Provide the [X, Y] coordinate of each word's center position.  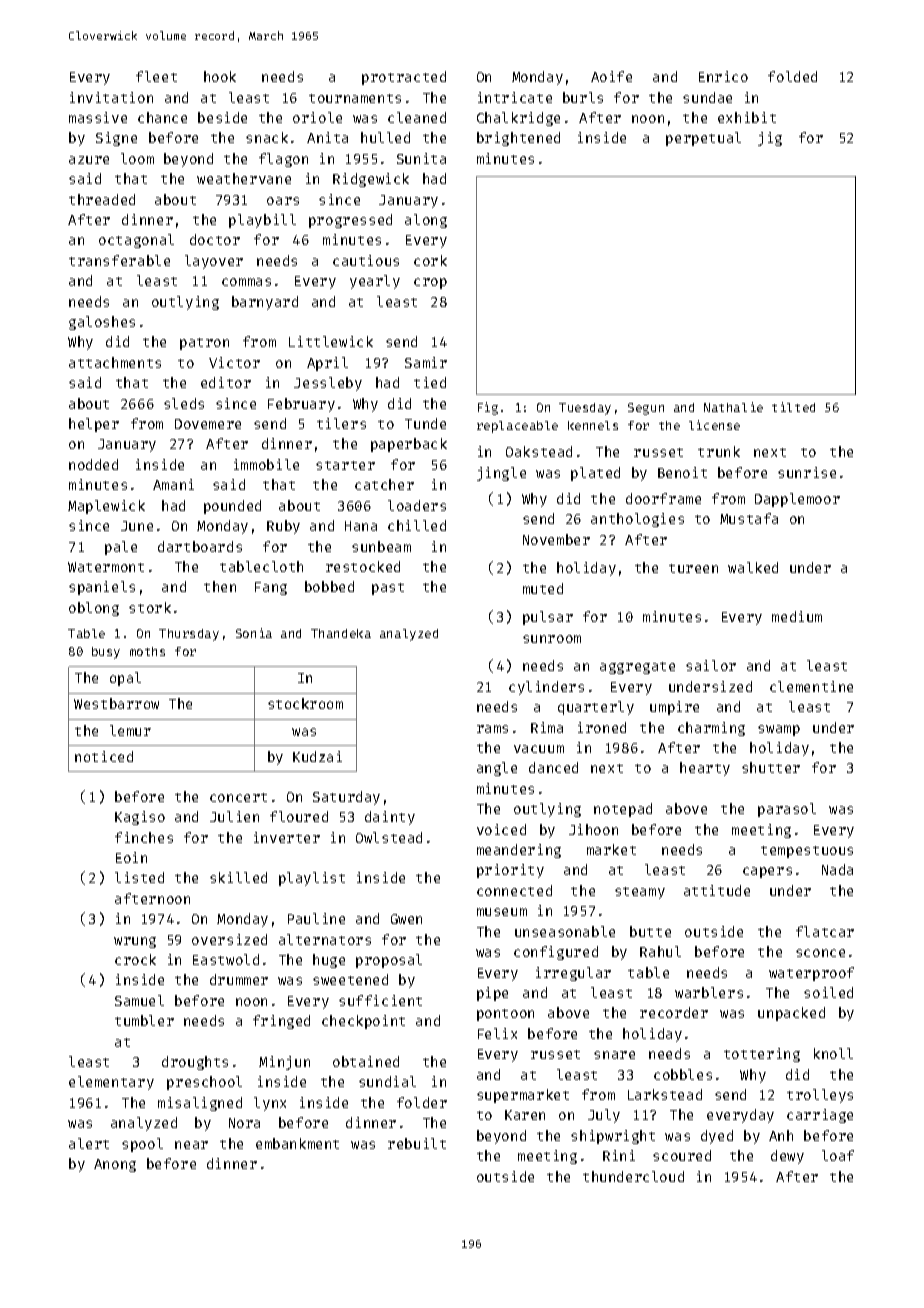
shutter [771, 767]
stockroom [305, 703]
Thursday [189, 635]
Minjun [284, 1063]
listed [139, 877]
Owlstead [389, 837]
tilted [793, 407]
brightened [518, 139]
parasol [787, 810]
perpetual [703, 139]
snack [267, 137]
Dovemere [208, 424]
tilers [341, 423]
